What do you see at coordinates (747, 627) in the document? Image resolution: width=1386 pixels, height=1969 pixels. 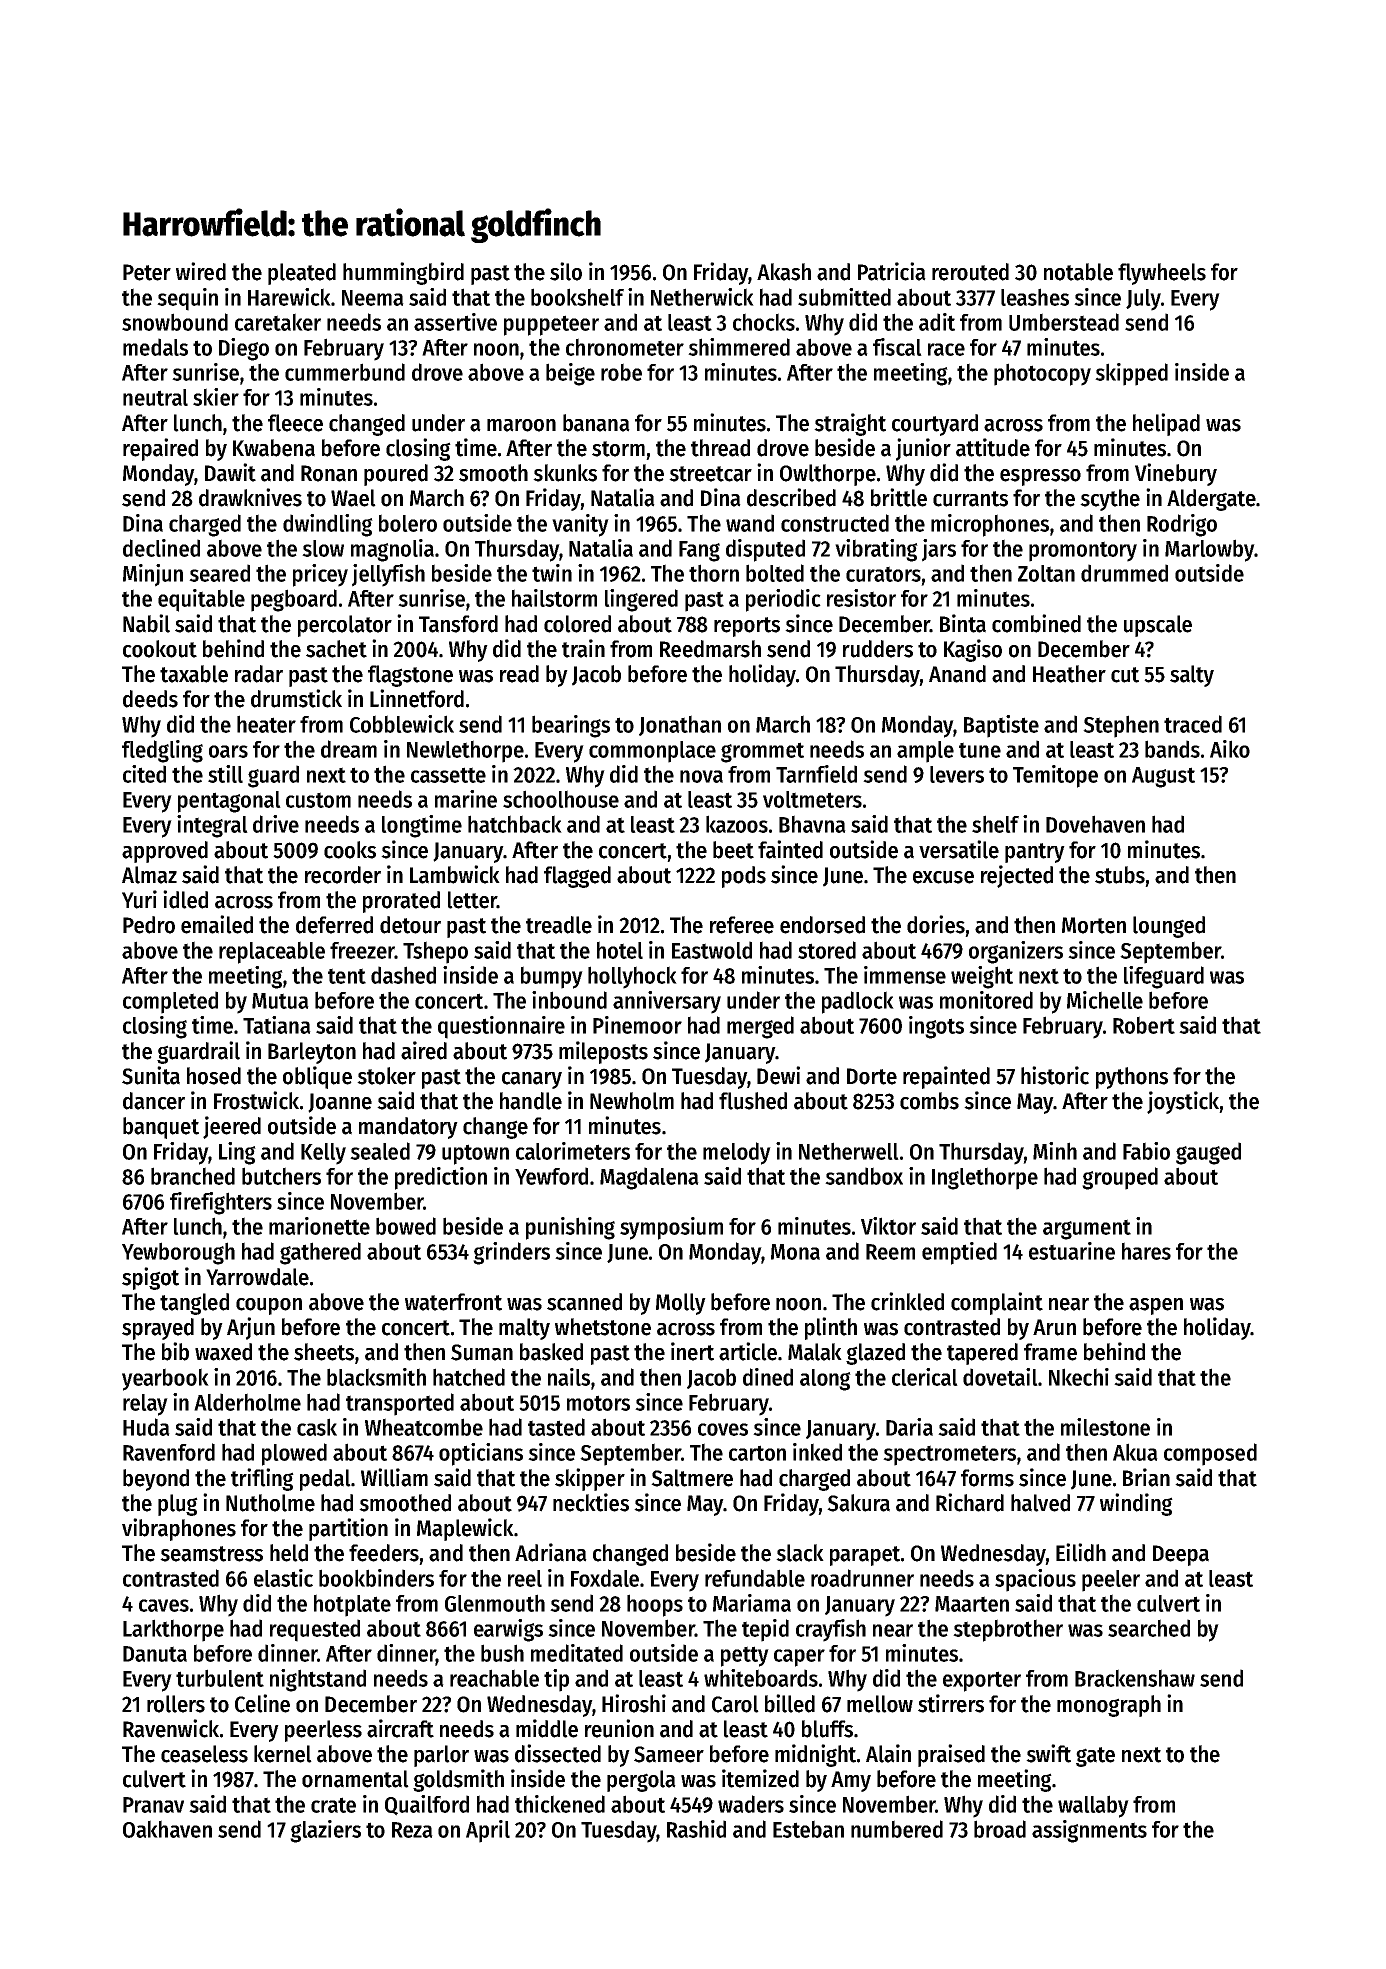 I see `reports` at bounding box center [747, 627].
